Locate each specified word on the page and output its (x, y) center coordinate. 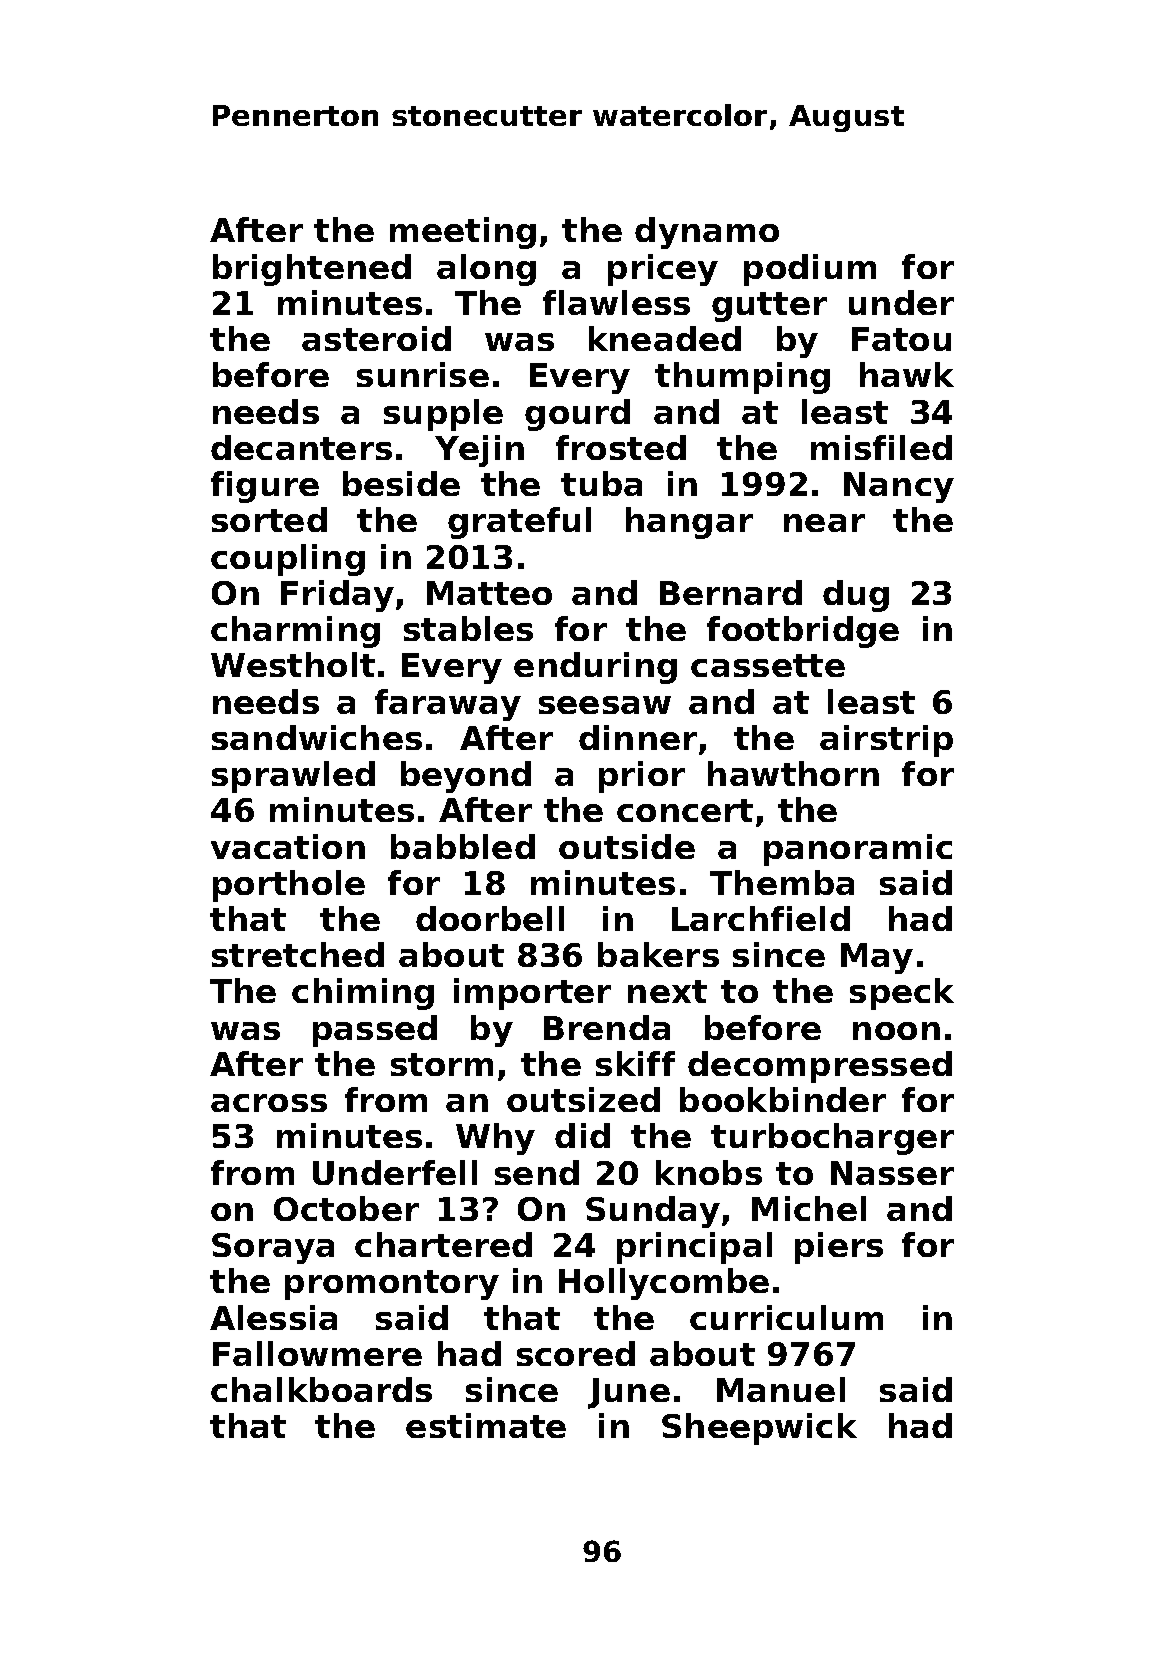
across (269, 1103)
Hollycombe (664, 1284)
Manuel (781, 1389)
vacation (288, 846)
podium (810, 270)
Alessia (273, 1317)
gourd (577, 415)
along (486, 270)
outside (627, 846)
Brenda (607, 1027)
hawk (907, 374)
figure (265, 487)
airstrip (886, 741)
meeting (463, 233)
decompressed (820, 1067)
